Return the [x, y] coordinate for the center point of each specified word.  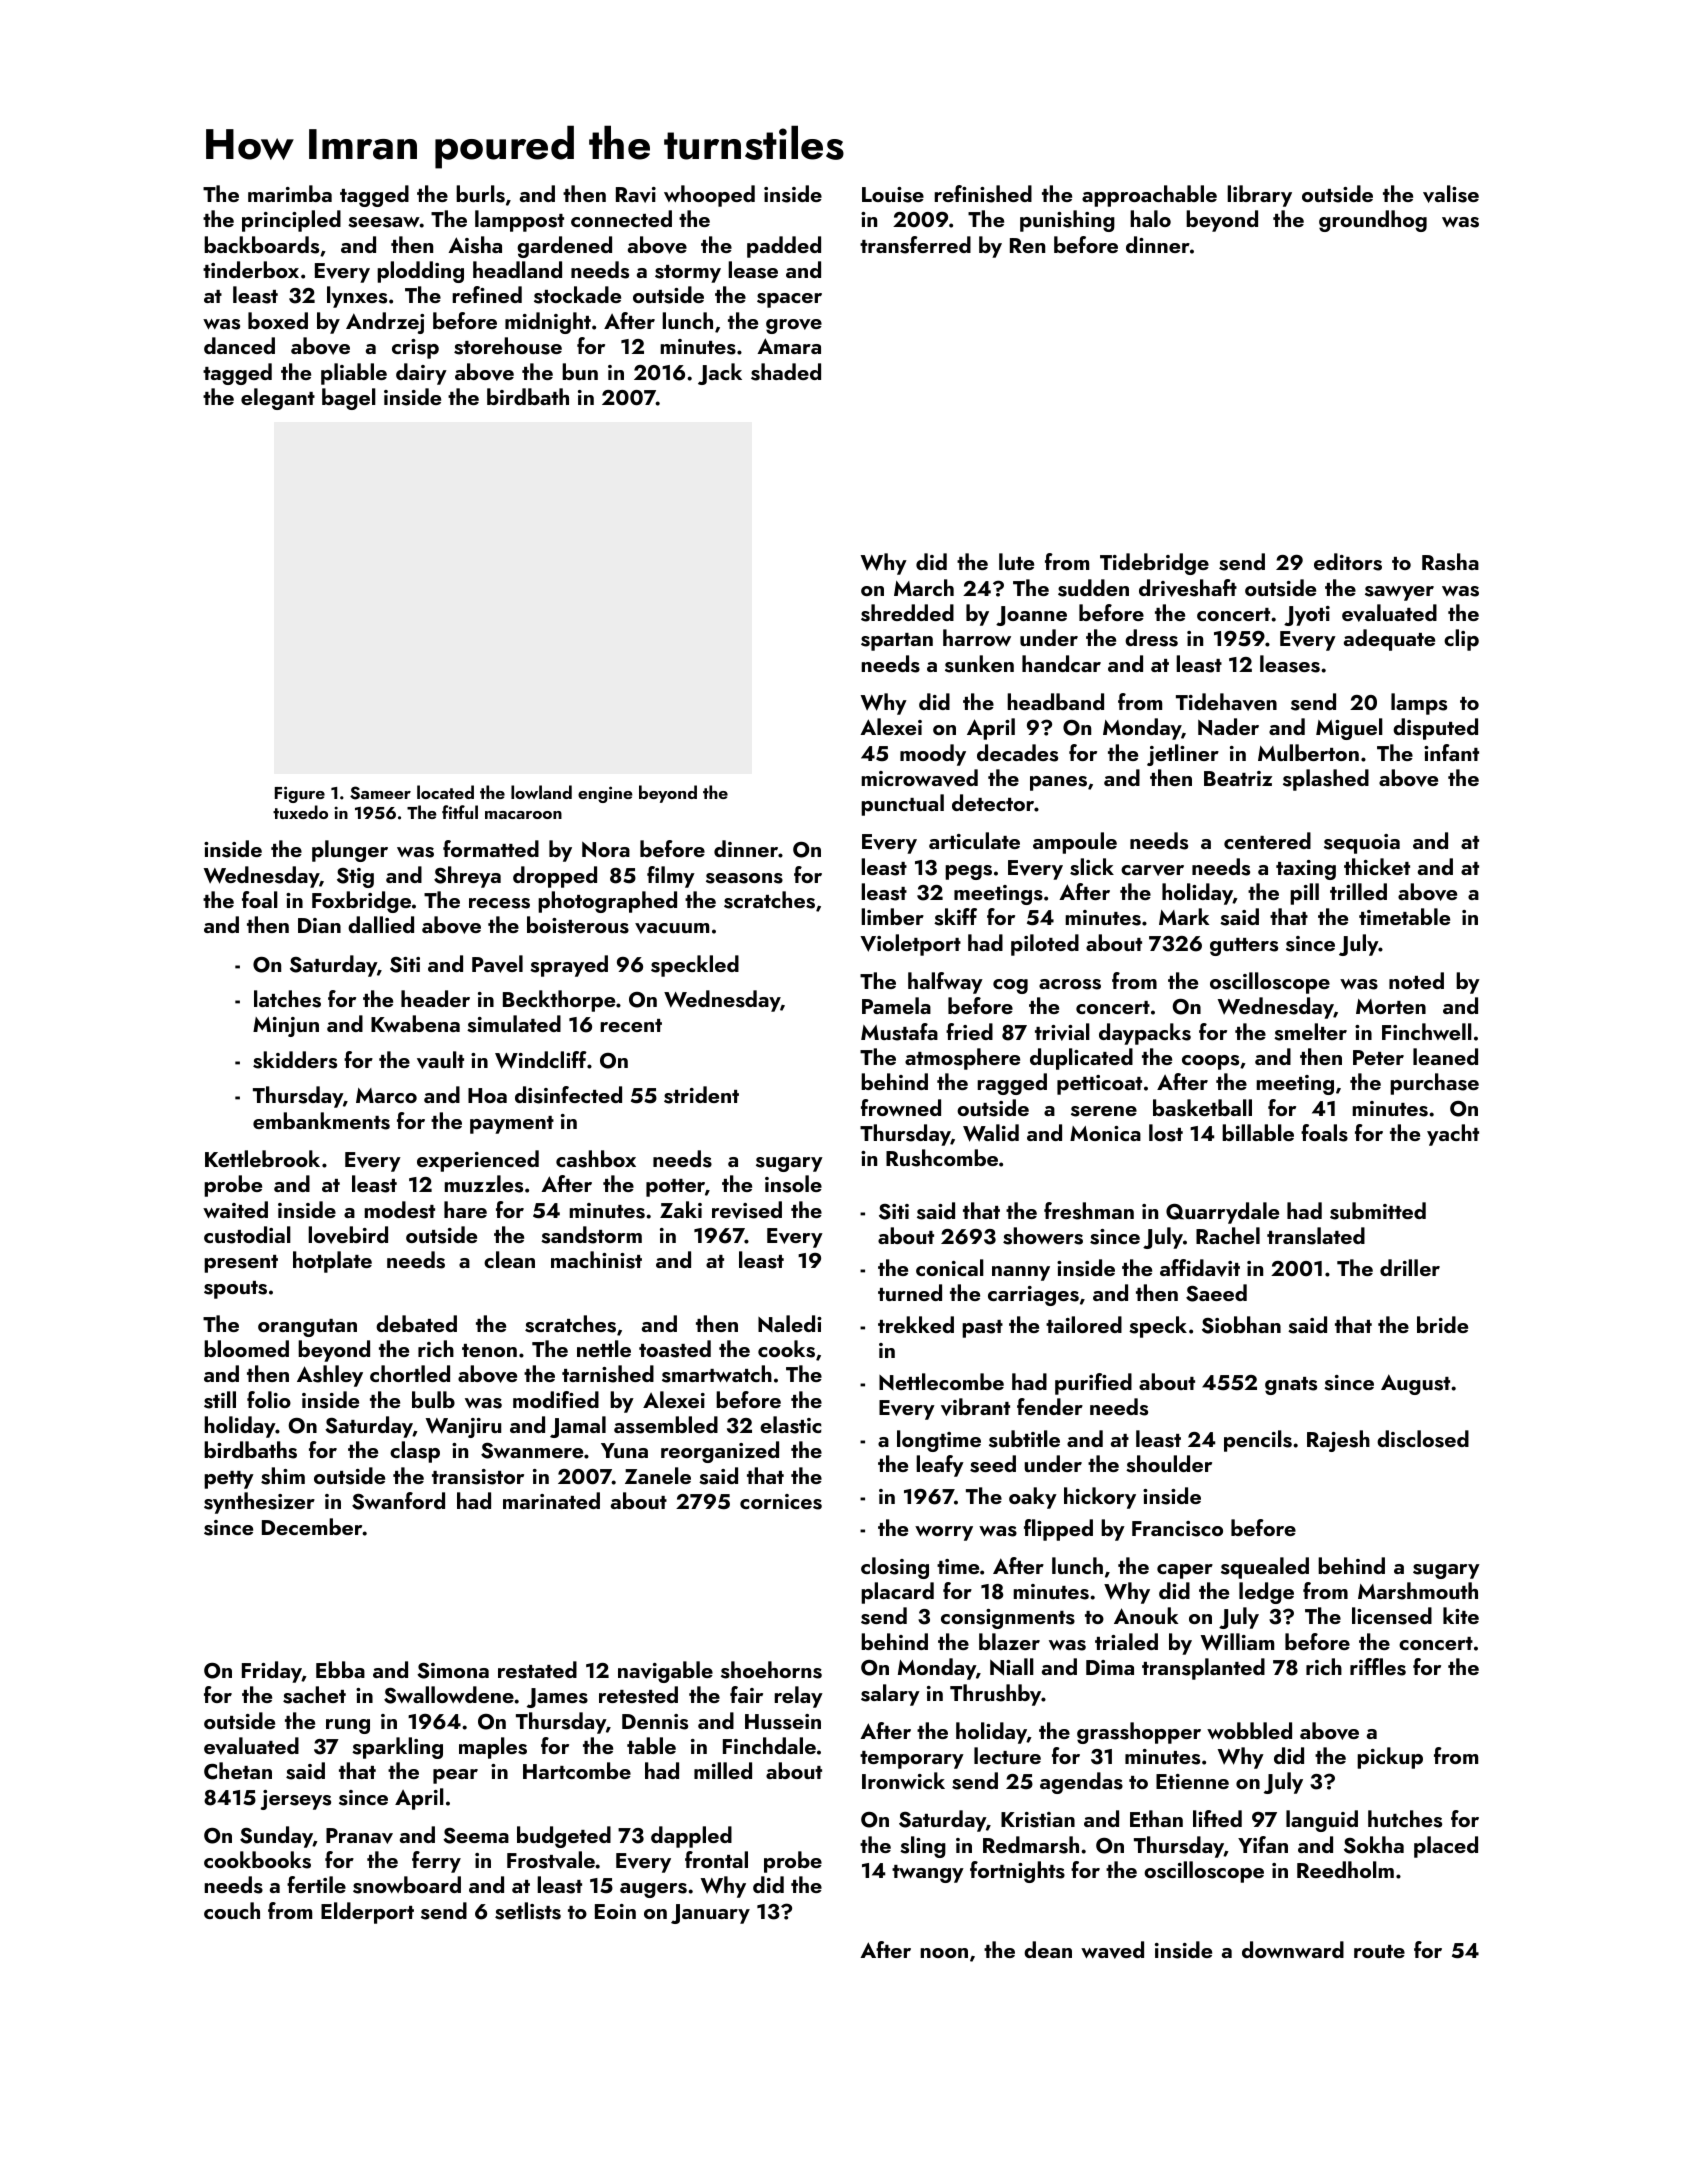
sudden [1093, 588]
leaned [1445, 1056]
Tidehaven [1226, 702]
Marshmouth [1418, 1591]
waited [235, 1209]
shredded [907, 613]
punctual [902, 805]
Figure [300, 794]
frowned [901, 1107]
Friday [272, 1672]
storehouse [508, 346]
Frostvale [551, 1860]
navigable [665, 1672]
